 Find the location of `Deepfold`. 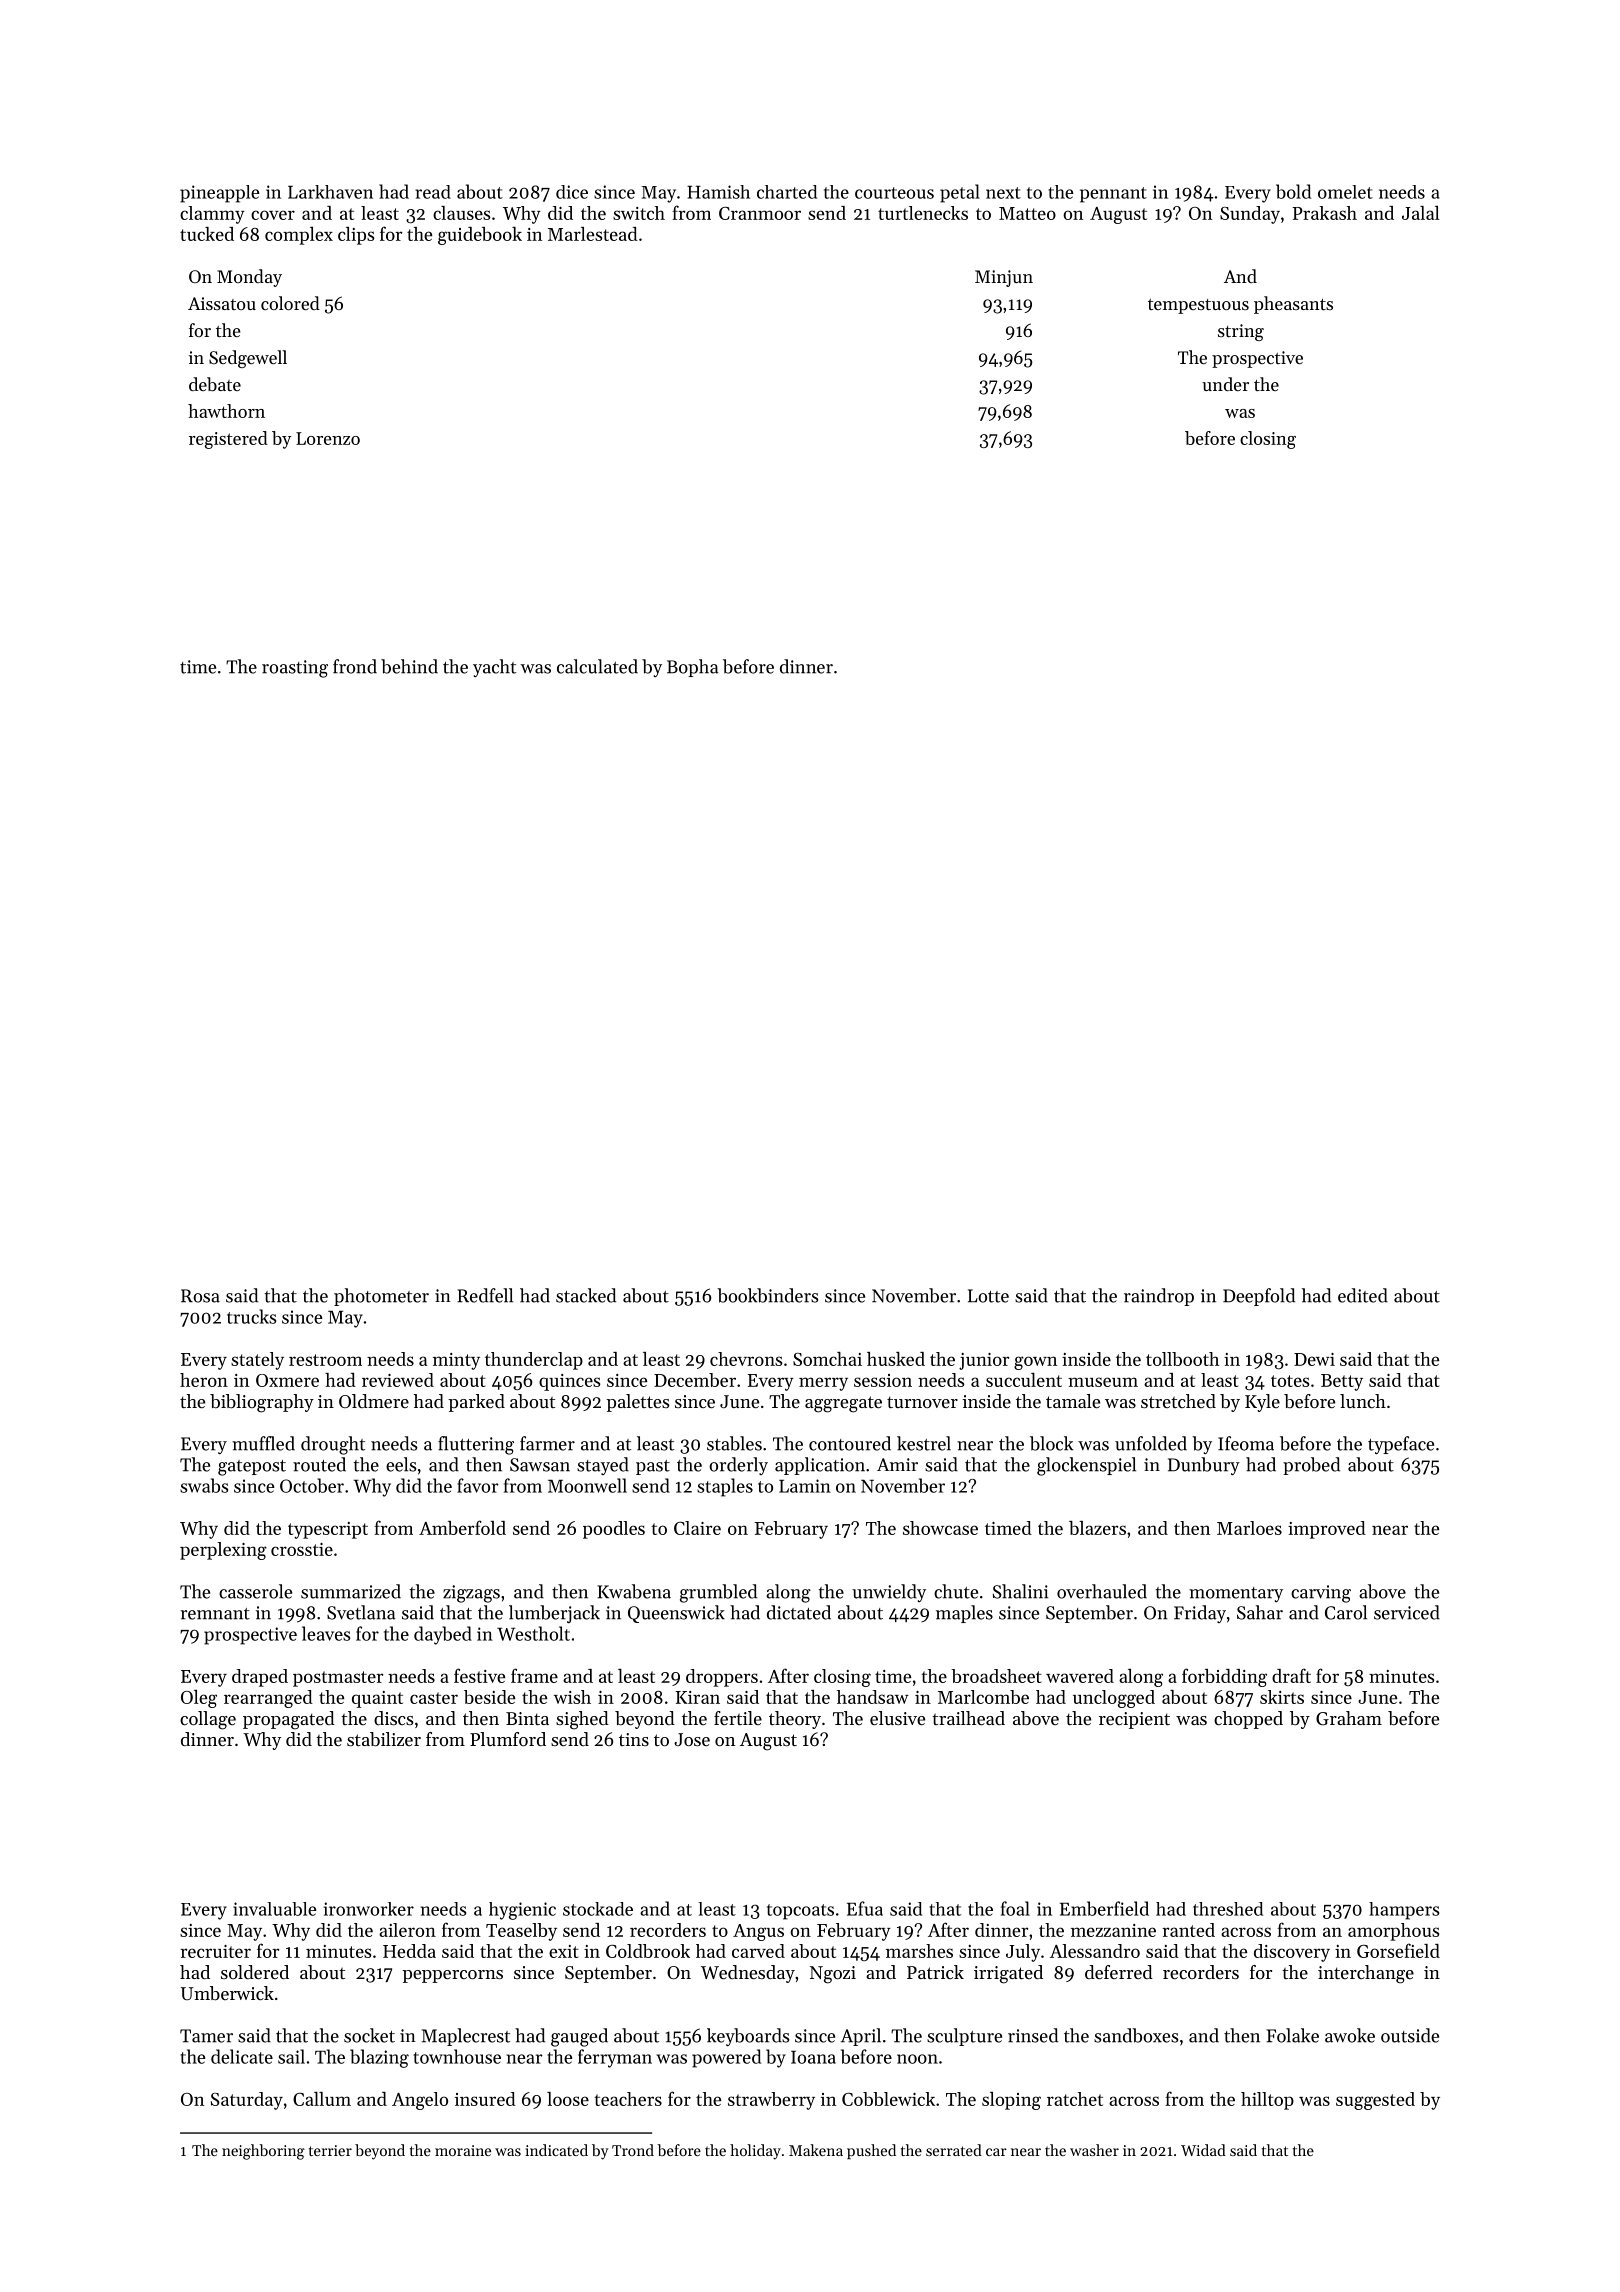

Deepfold is located at coordinates (1259, 1297).
